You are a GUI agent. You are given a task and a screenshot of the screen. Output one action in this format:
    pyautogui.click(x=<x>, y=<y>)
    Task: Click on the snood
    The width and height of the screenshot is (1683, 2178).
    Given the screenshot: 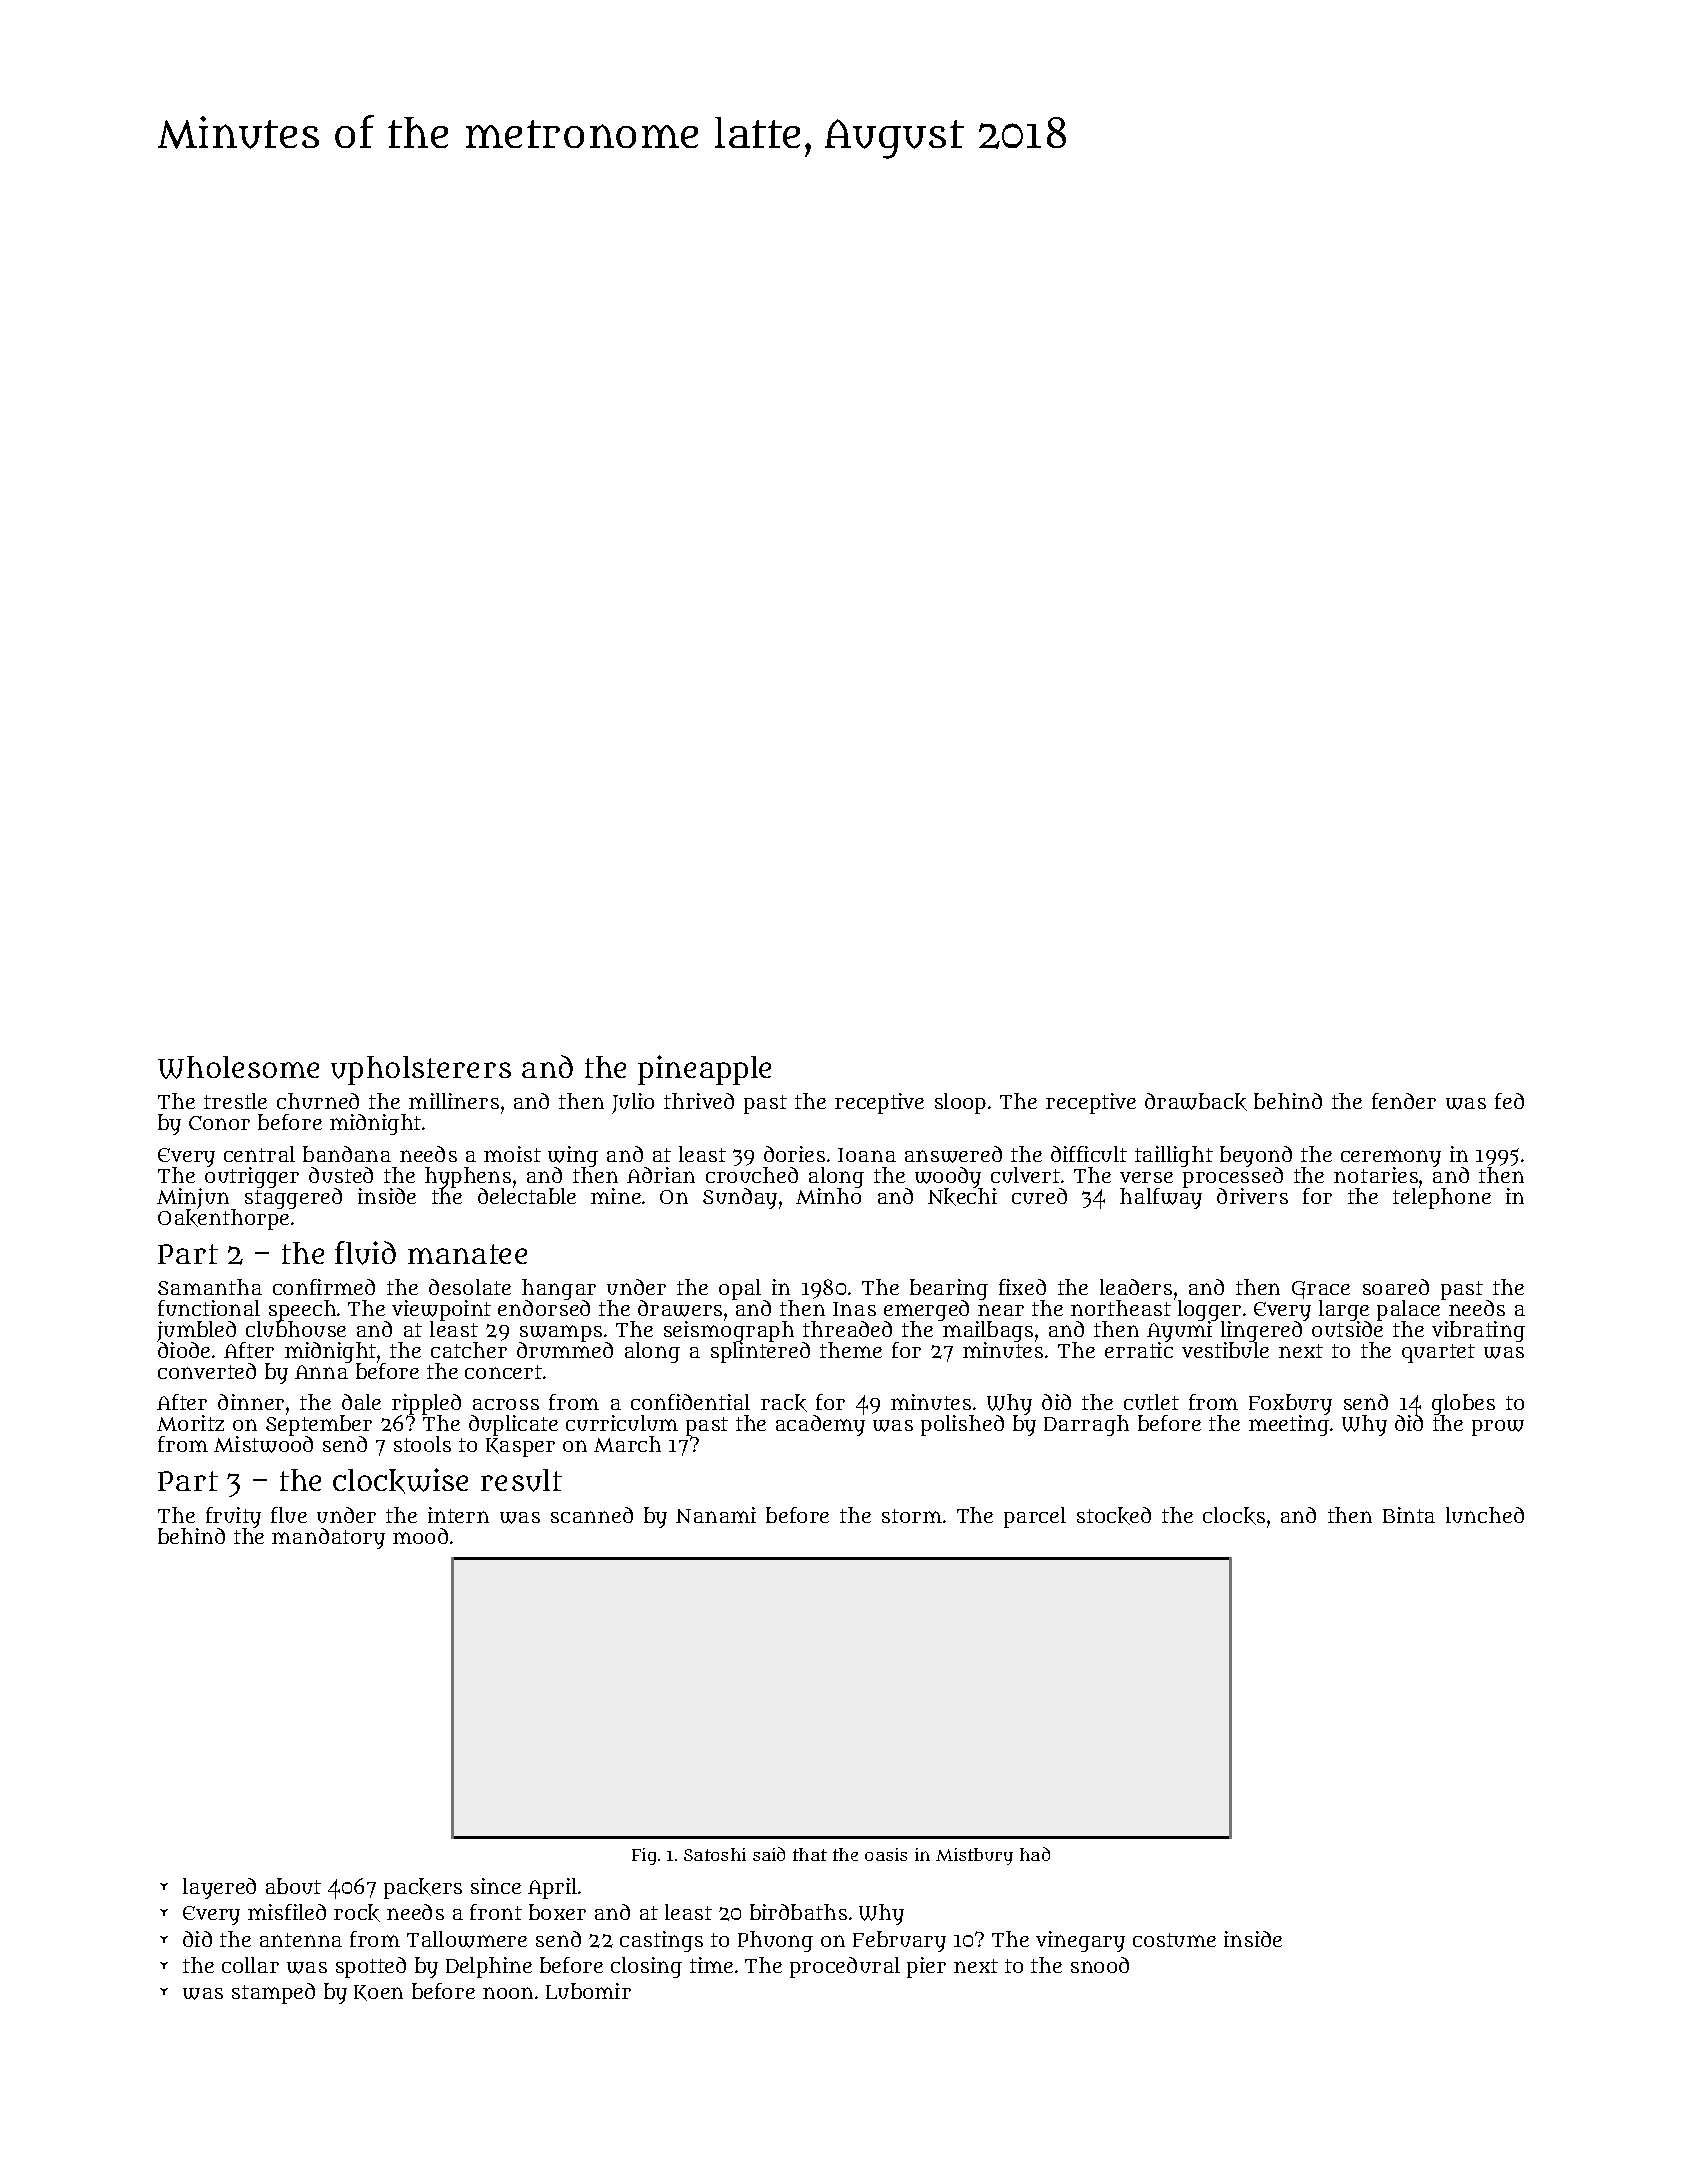 What is the action you would take?
    pyautogui.click(x=1100, y=1965)
